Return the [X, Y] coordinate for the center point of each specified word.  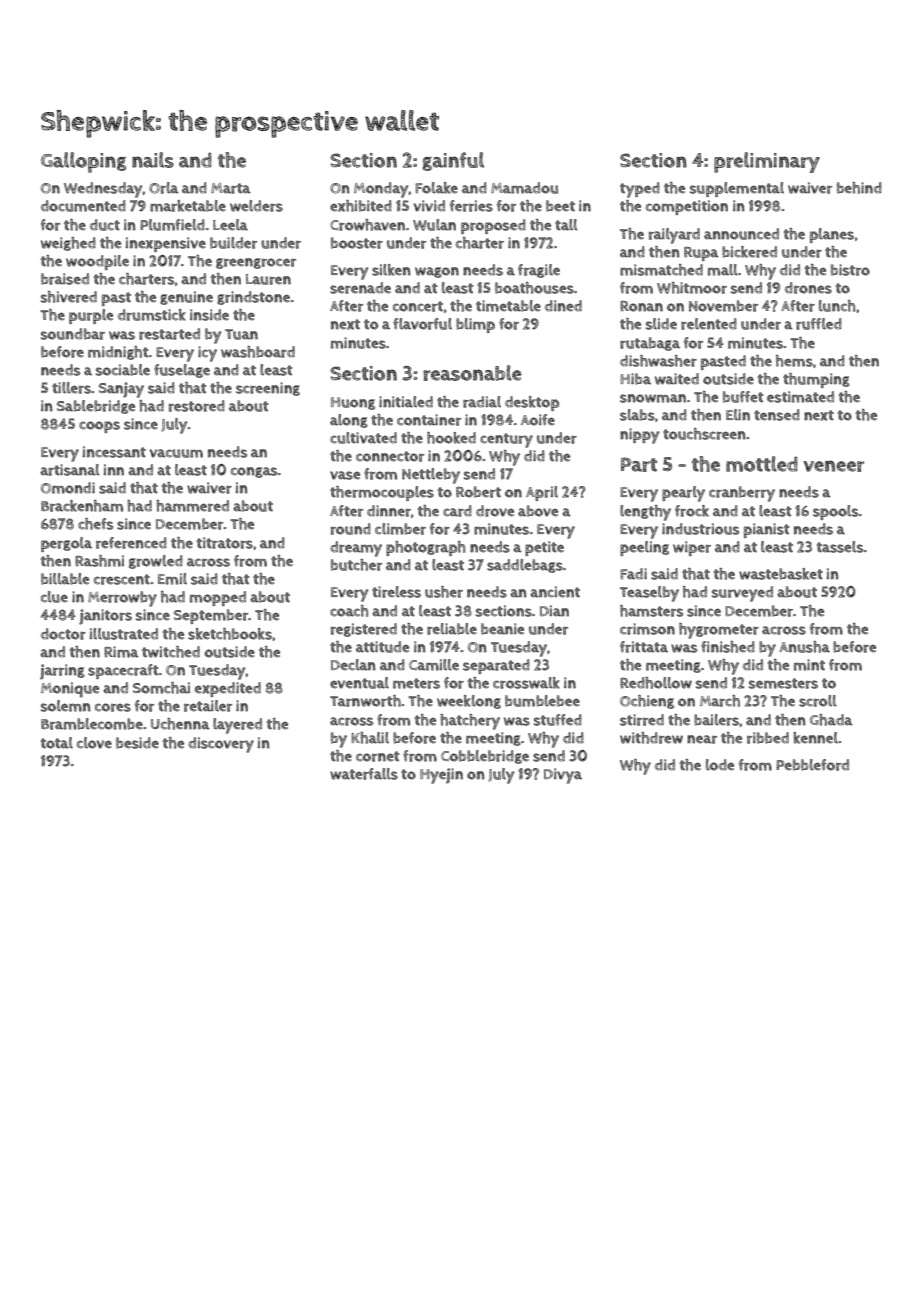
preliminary [767, 162]
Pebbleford [812, 765]
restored [197, 406]
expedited [228, 689]
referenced [131, 543]
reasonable [472, 373]
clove [94, 743]
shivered [69, 297]
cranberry [742, 494]
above [538, 511]
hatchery [470, 722]
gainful [453, 161]
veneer [833, 466]
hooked [451, 438]
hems [794, 361]
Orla [164, 188]
